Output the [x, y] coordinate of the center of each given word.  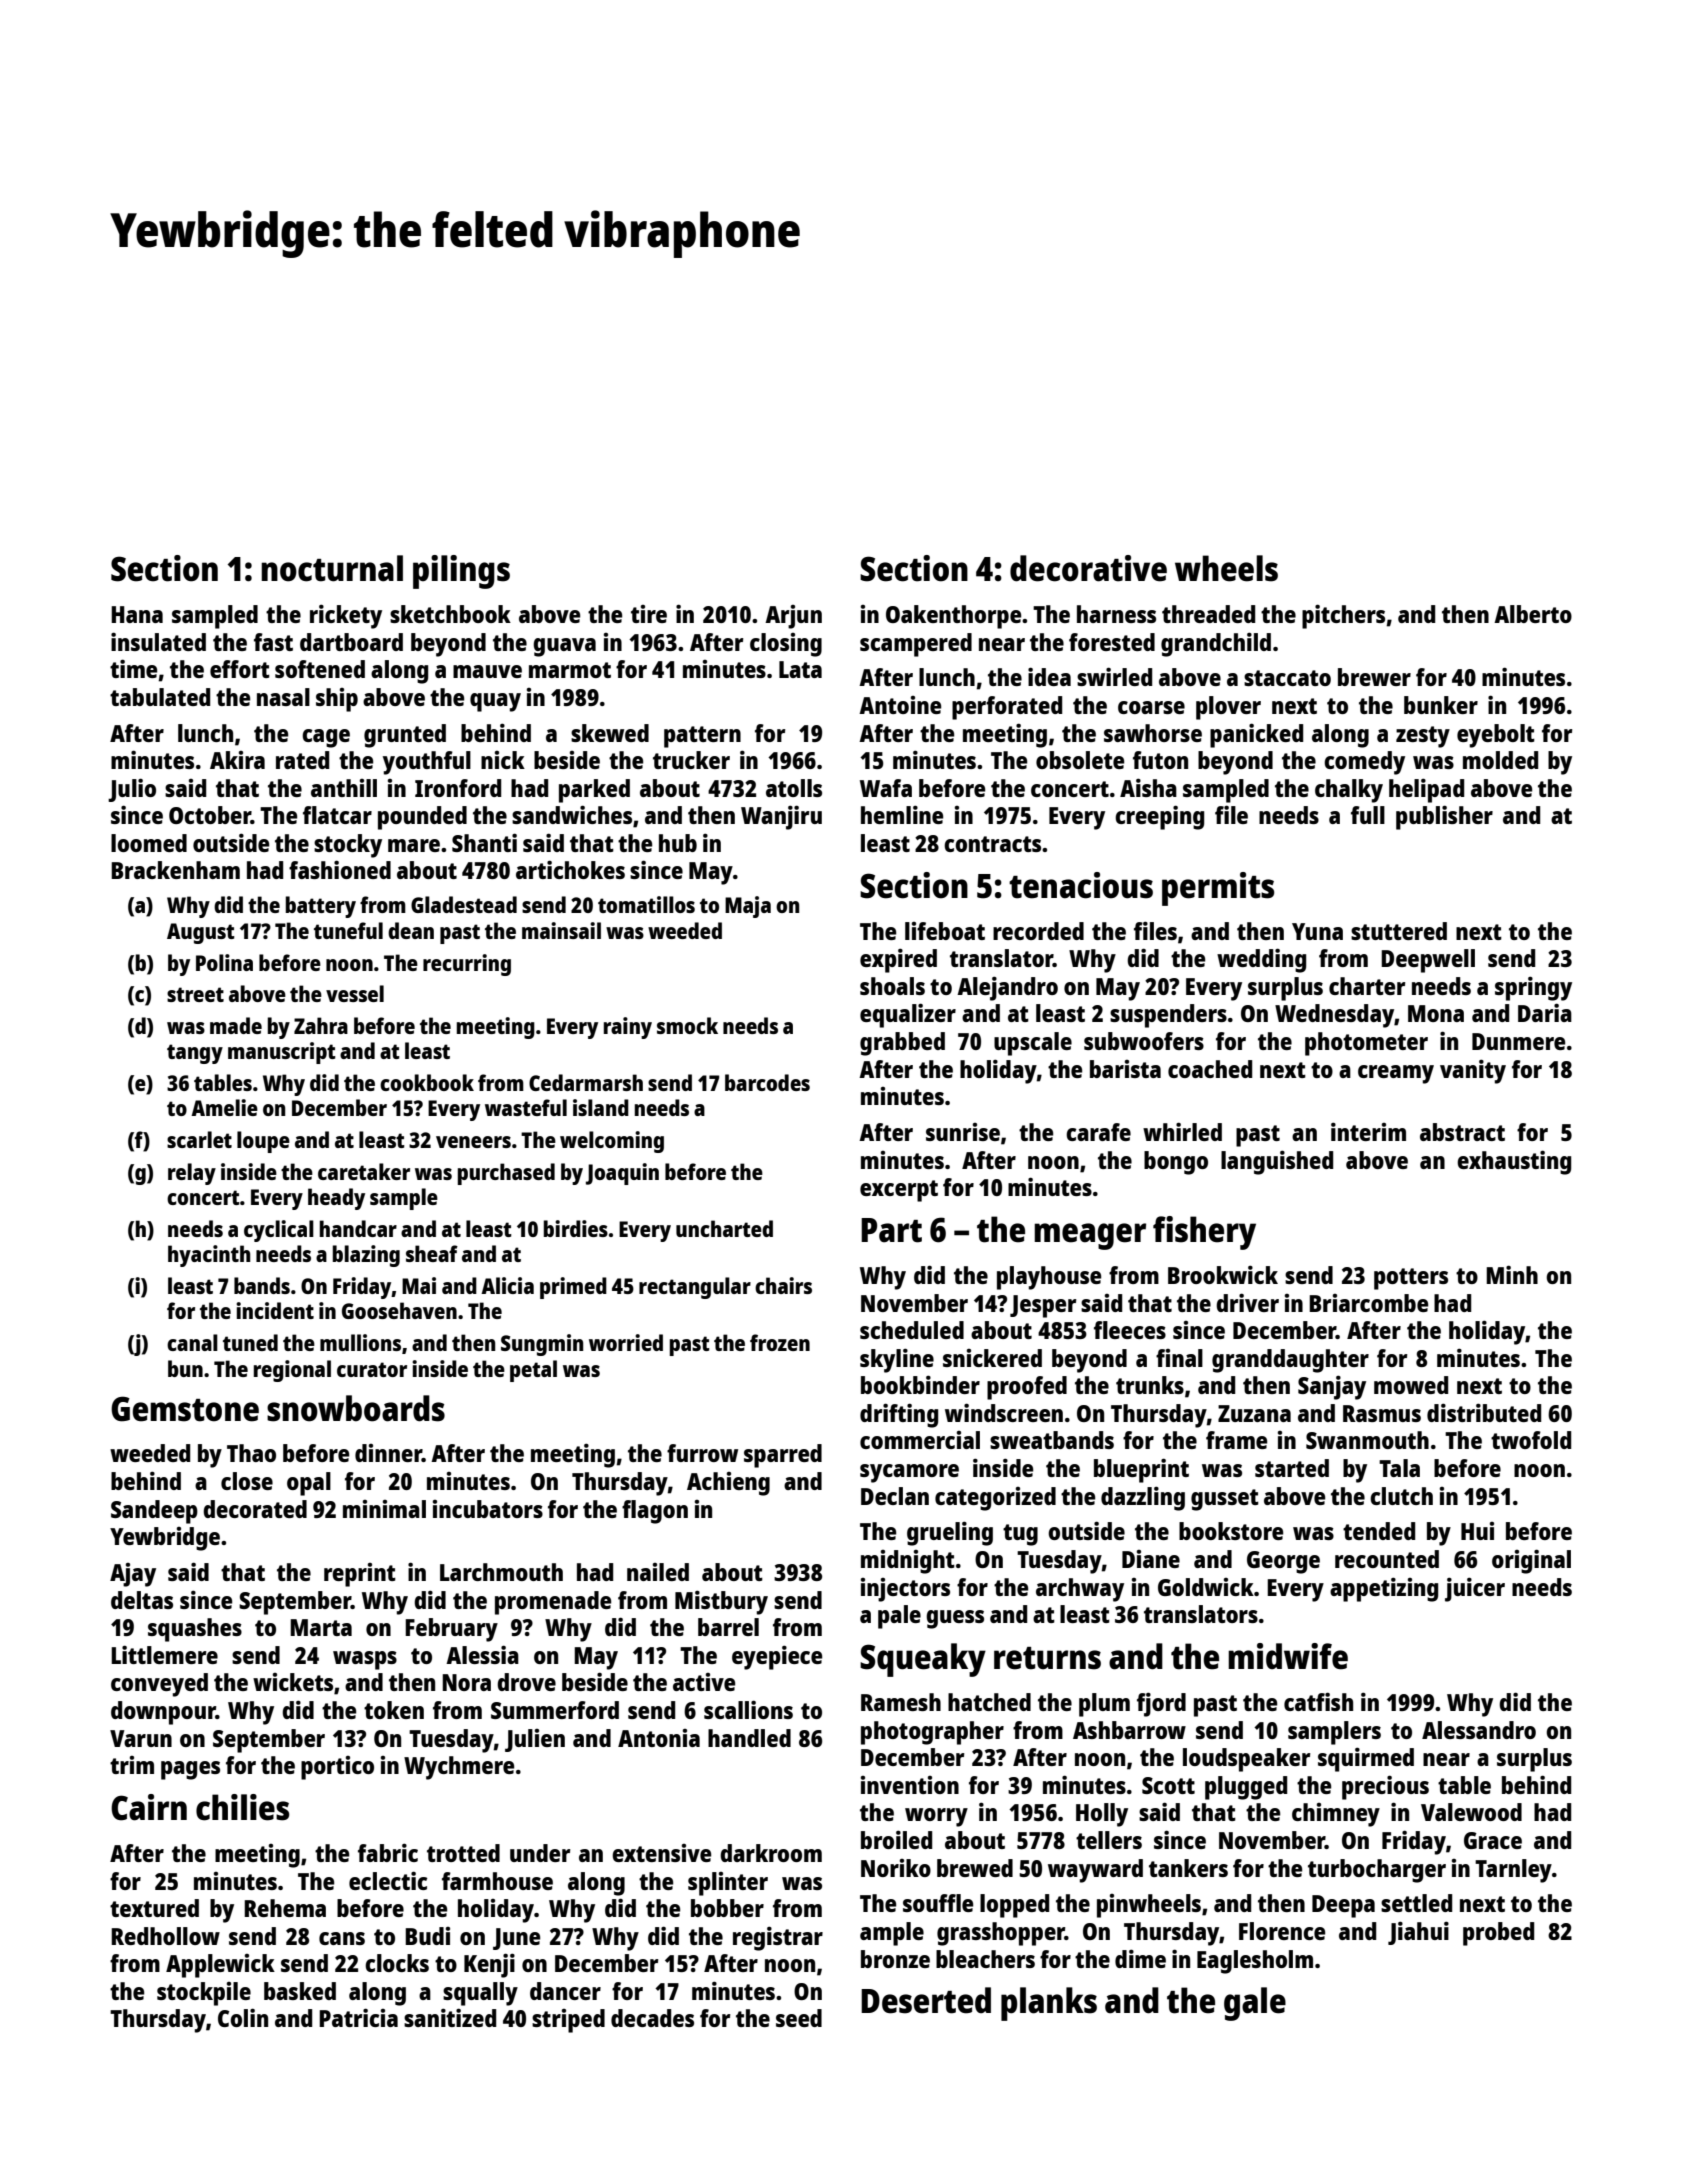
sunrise [963, 1132]
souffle [938, 1903]
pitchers [1343, 616]
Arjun [793, 617]
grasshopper [1001, 1934]
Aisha [1148, 787]
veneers [473, 1142]
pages [190, 1770]
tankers [1188, 1868]
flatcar [337, 815]
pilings [461, 572]
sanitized [450, 2017]
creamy [1396, 1074]
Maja [748, 907]
